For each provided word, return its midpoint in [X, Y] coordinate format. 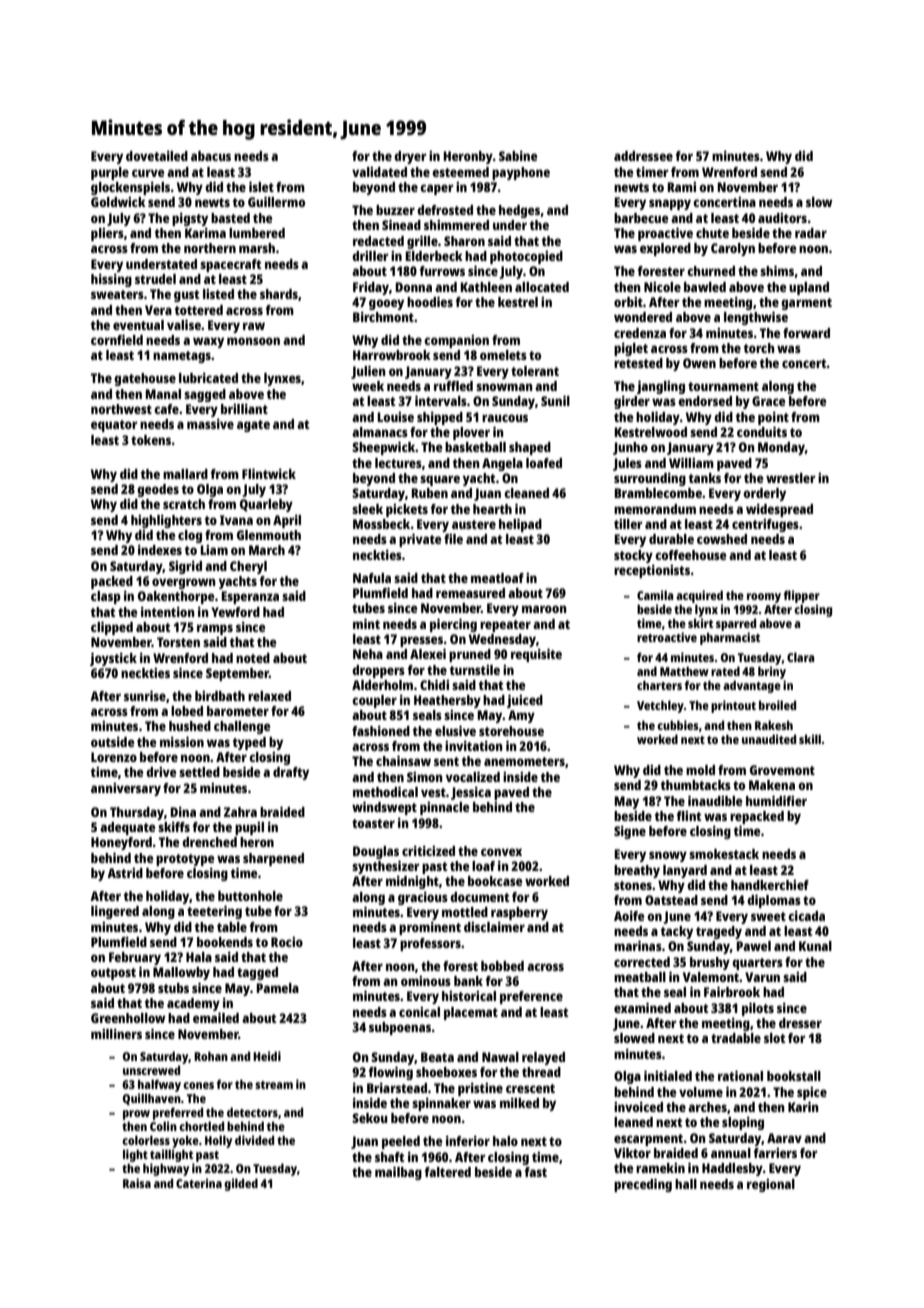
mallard [185, 474]
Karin [803, 1106]
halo [505, 1141]
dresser [800, 1023]
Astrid [125, 873]
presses [421, 641]
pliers [107, 234]
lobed [187, 711]
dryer [410, 157]
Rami [681, 187]
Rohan [211, 1056]
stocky [633, 556]
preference [531, 997]
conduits [762, 431]
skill [810, 739]
